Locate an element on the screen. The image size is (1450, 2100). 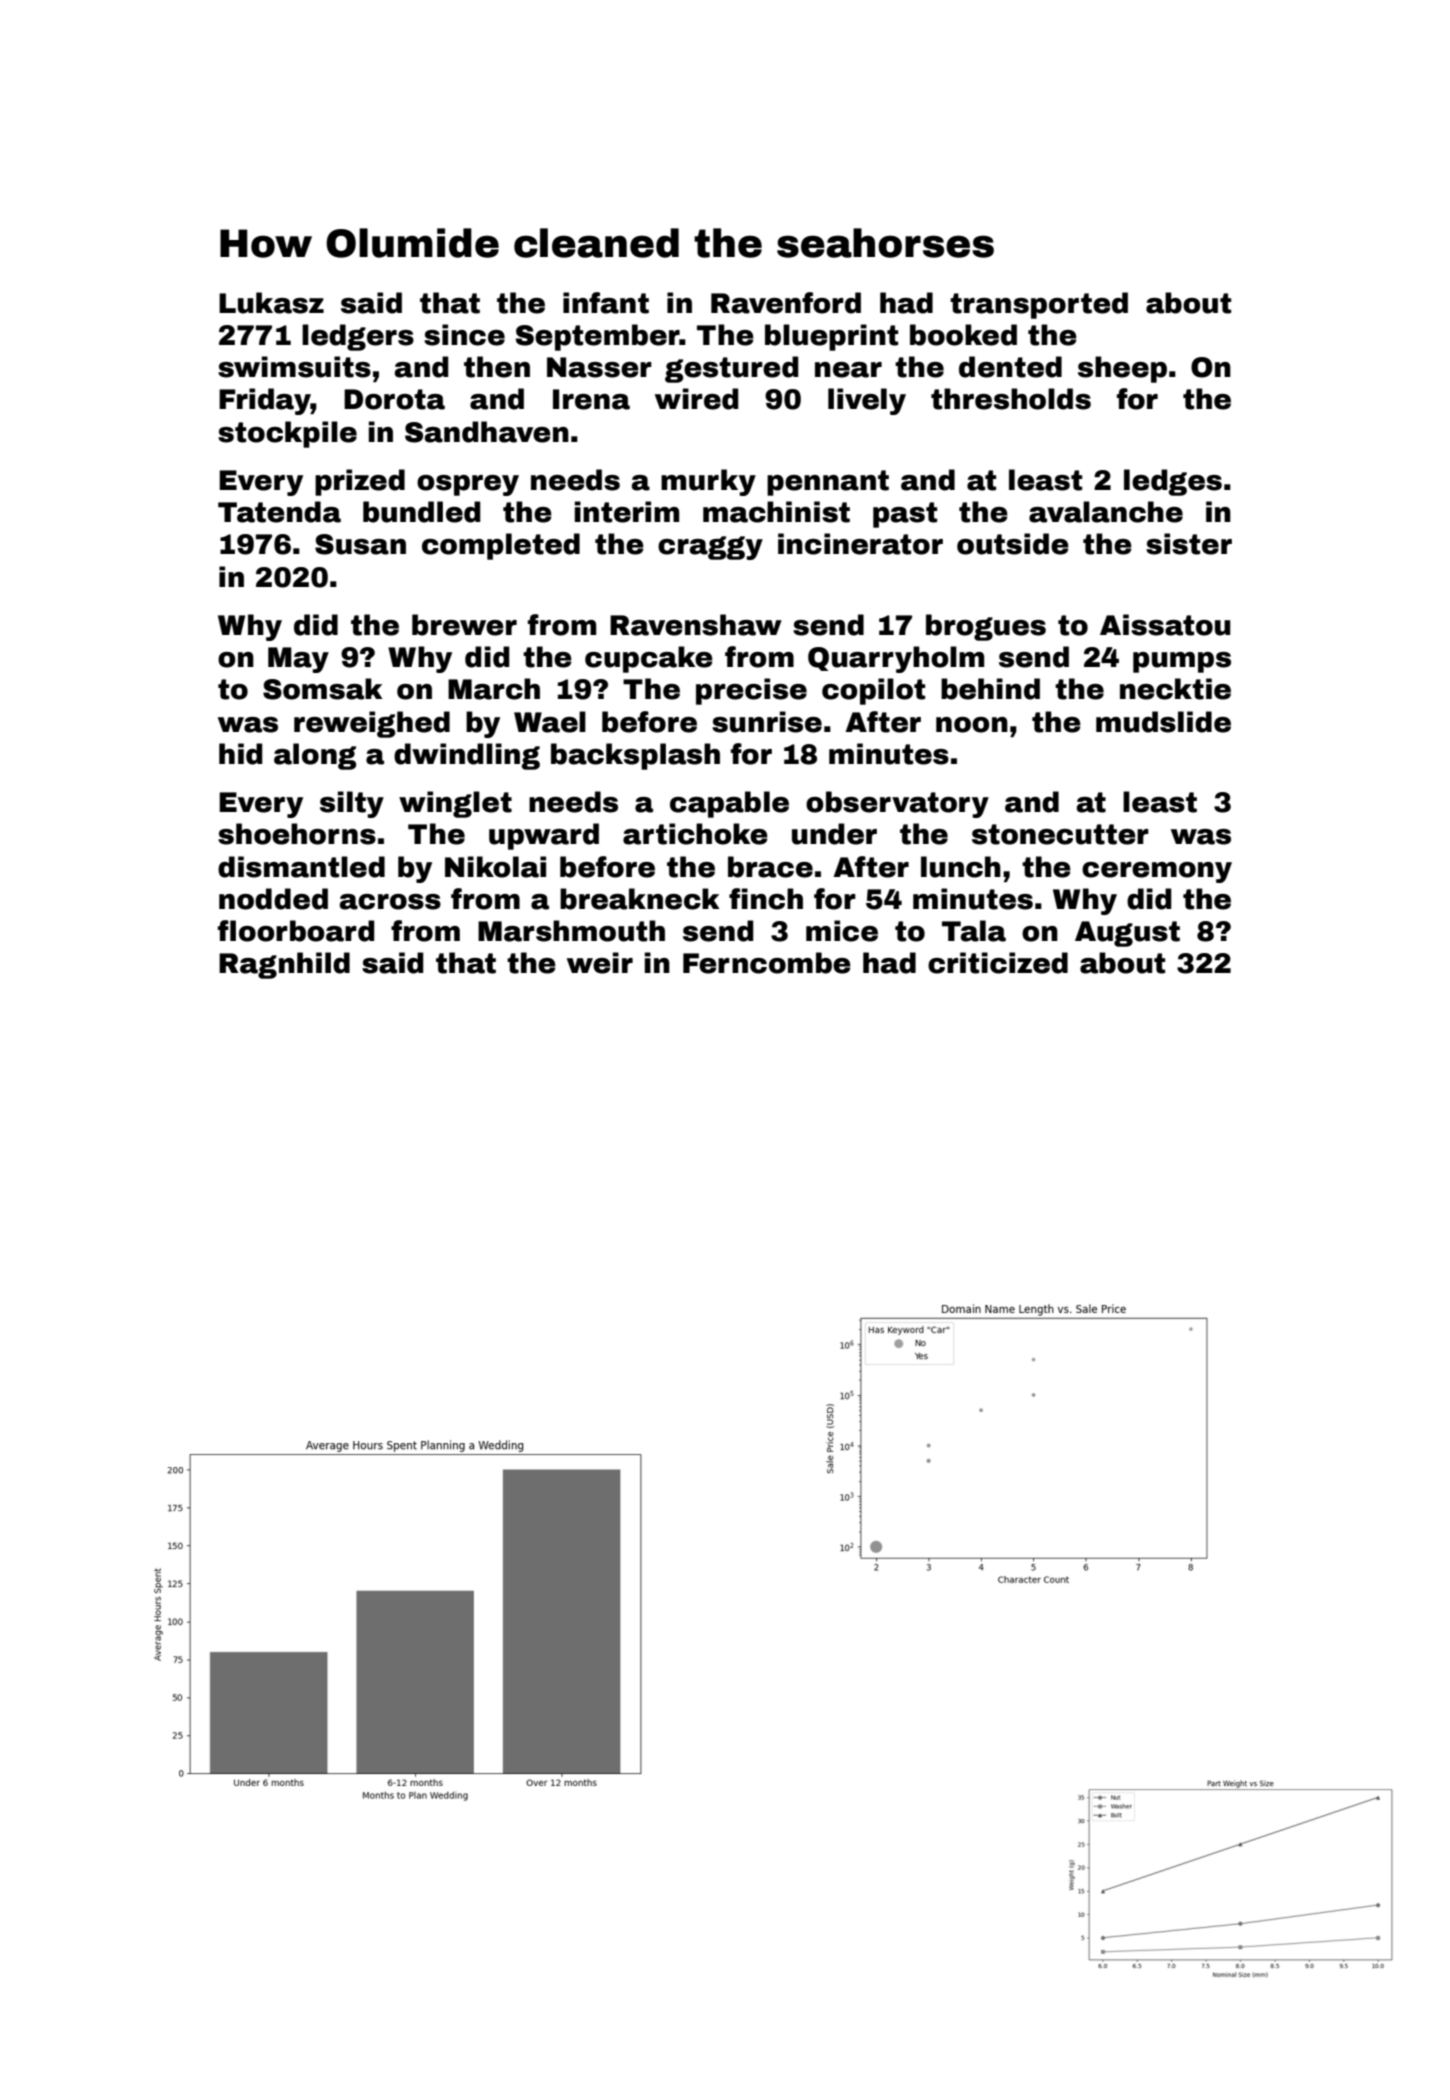
shoehorns is located at coordinates (297, 834).
